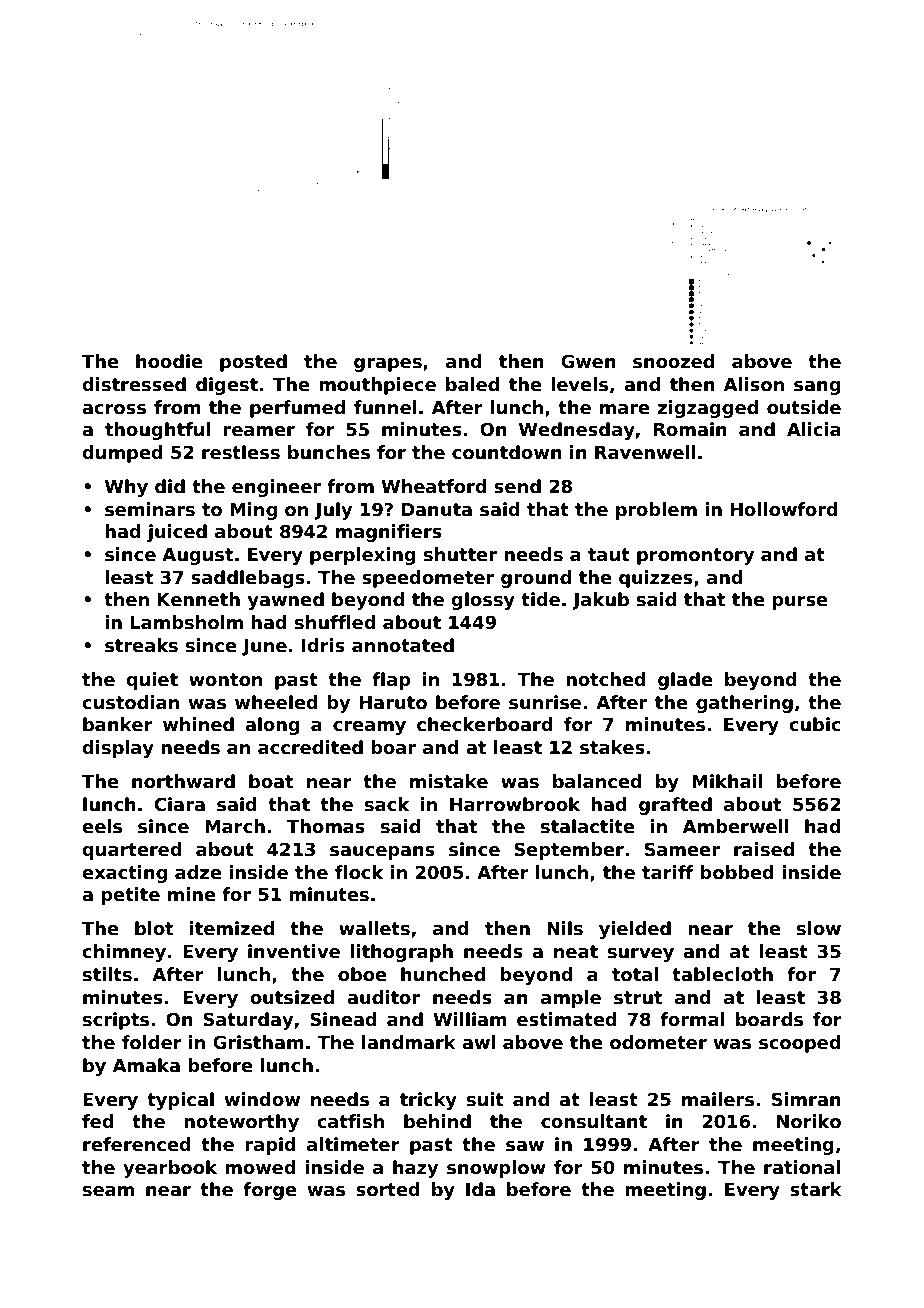 This screenshot has width=924, height=1308. Describe the element at coordinates (276, 488) in the screenshot. I see `engineer` at that location.
